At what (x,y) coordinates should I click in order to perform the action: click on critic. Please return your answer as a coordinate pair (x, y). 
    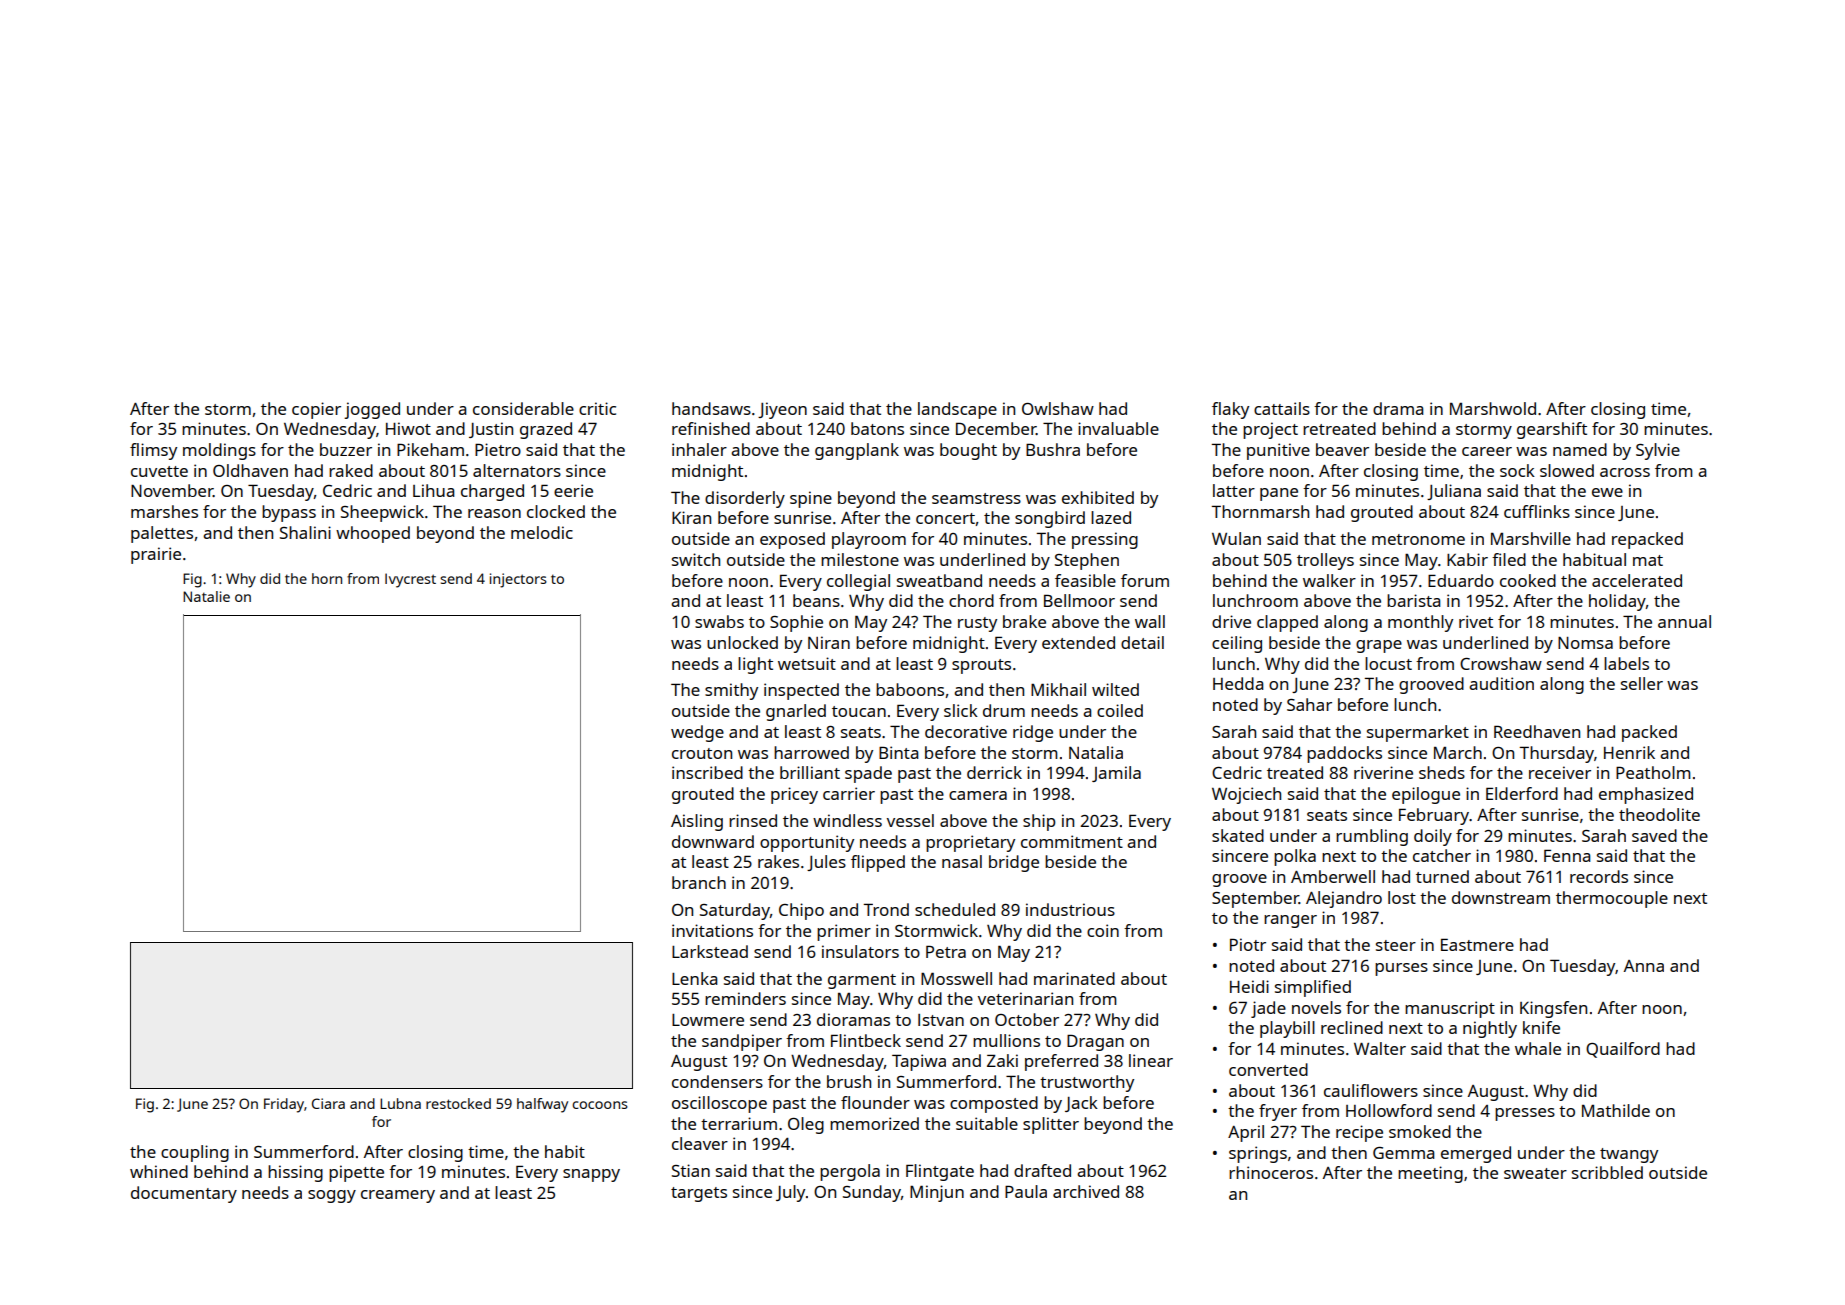
    Looking at the image, I should click on (597, 408).
